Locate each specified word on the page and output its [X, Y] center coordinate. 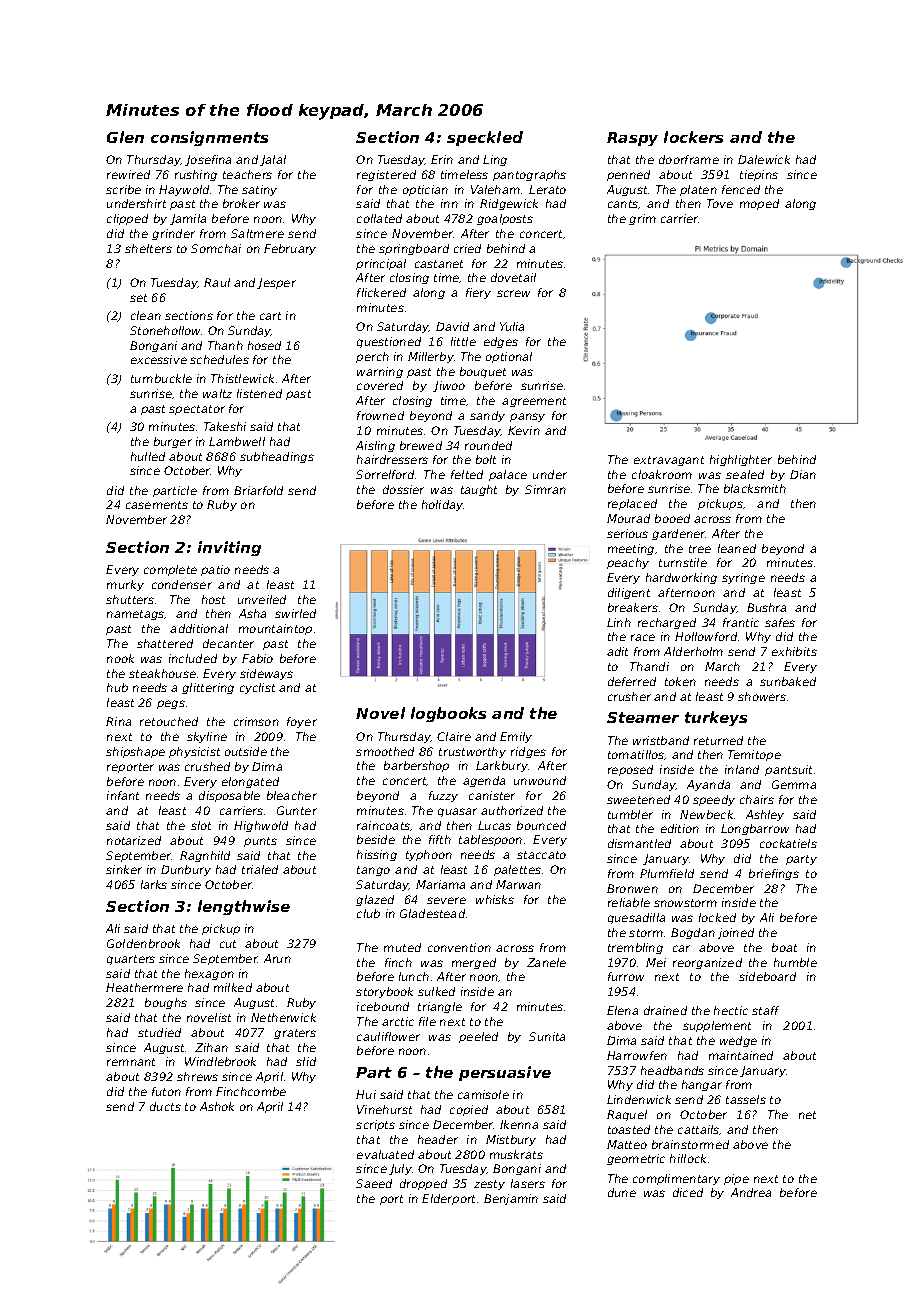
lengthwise [244, 907]
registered [386, 175]
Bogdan [693, 933]
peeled [478, 1037]
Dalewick [764, 159]
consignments [209, 138]
